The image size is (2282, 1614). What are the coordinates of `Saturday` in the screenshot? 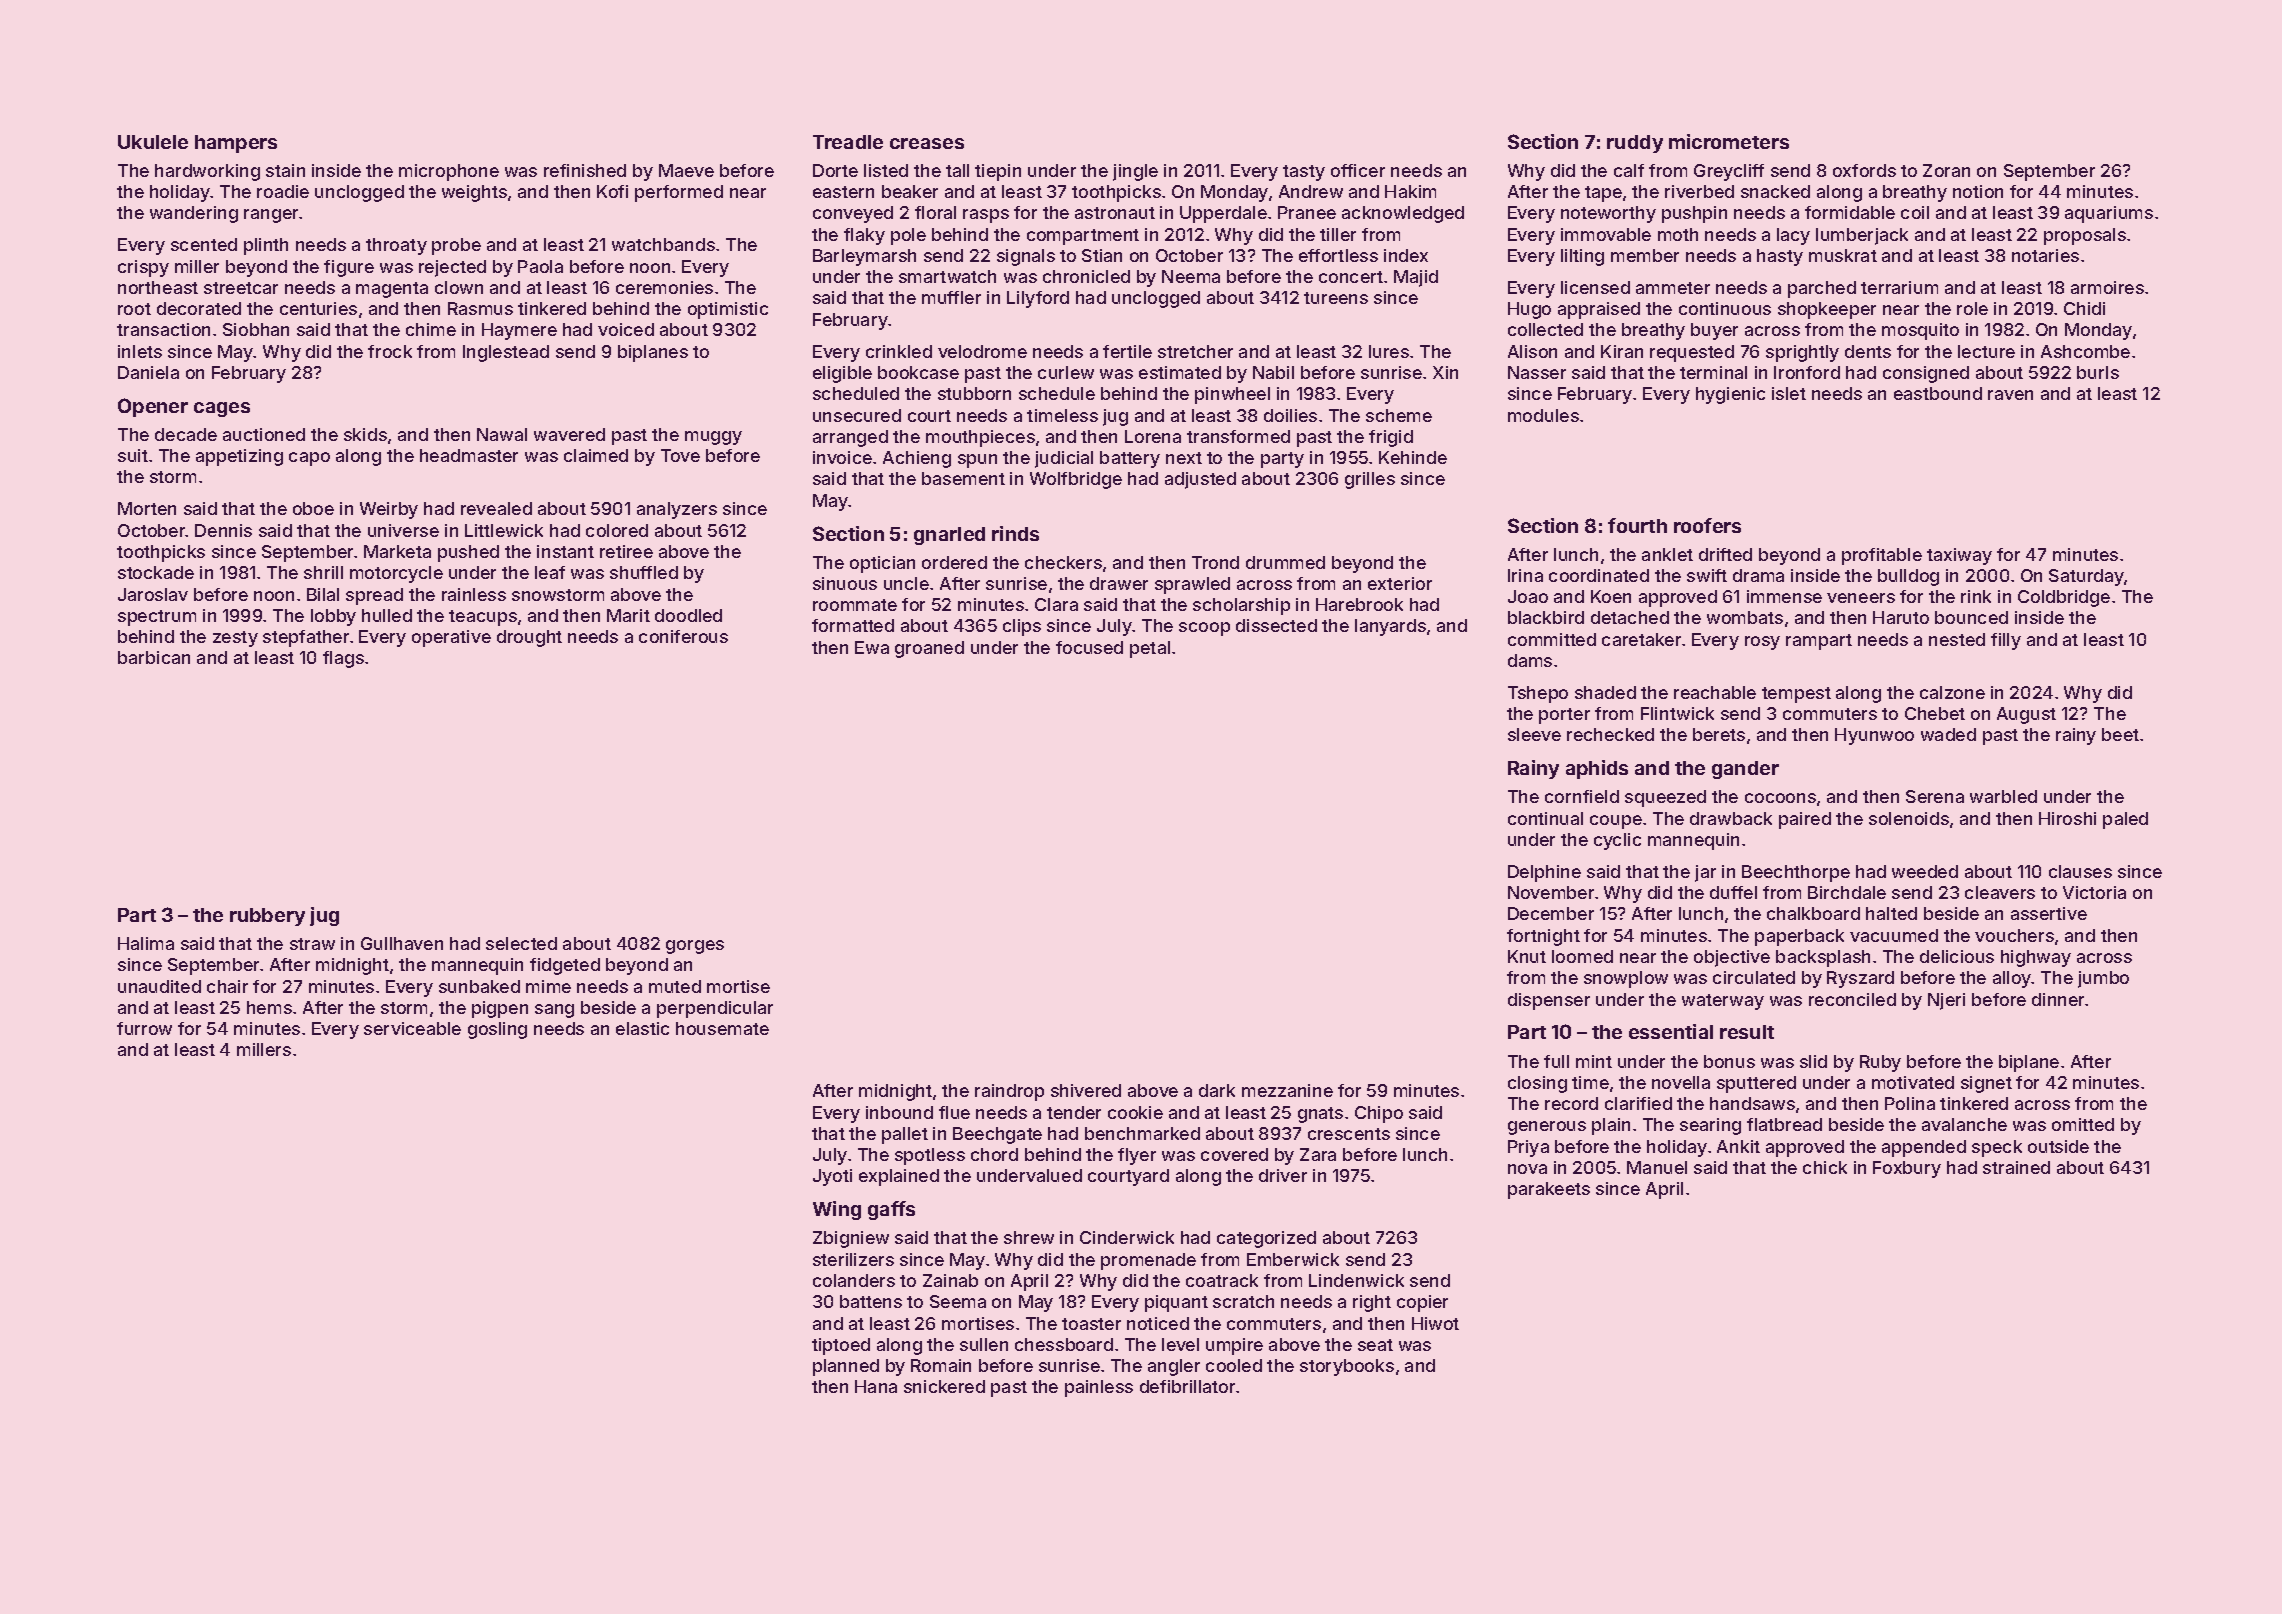 It's located at (2087, 577).
